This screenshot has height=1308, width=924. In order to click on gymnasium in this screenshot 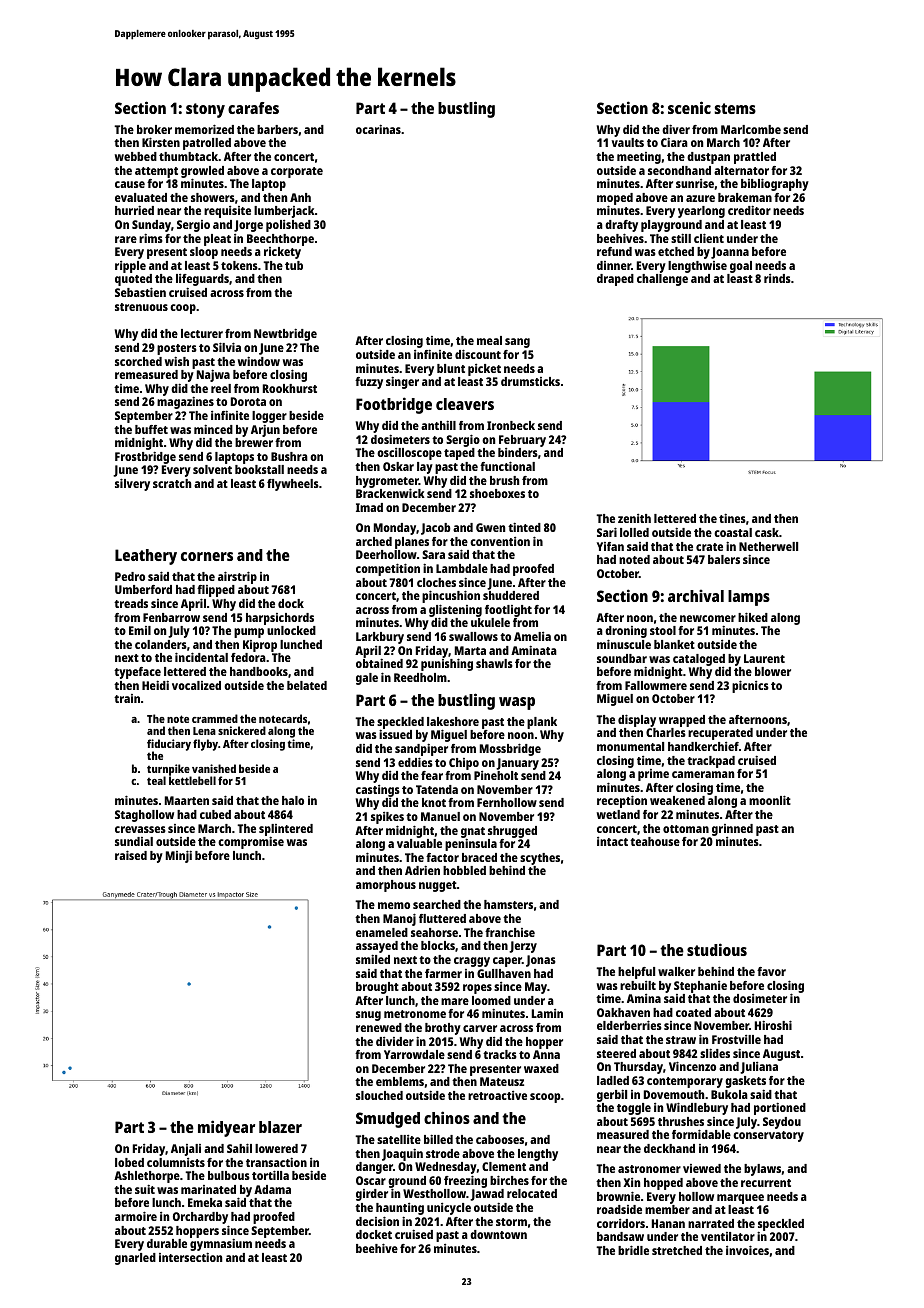, I will do `click(221, 1245)`.
